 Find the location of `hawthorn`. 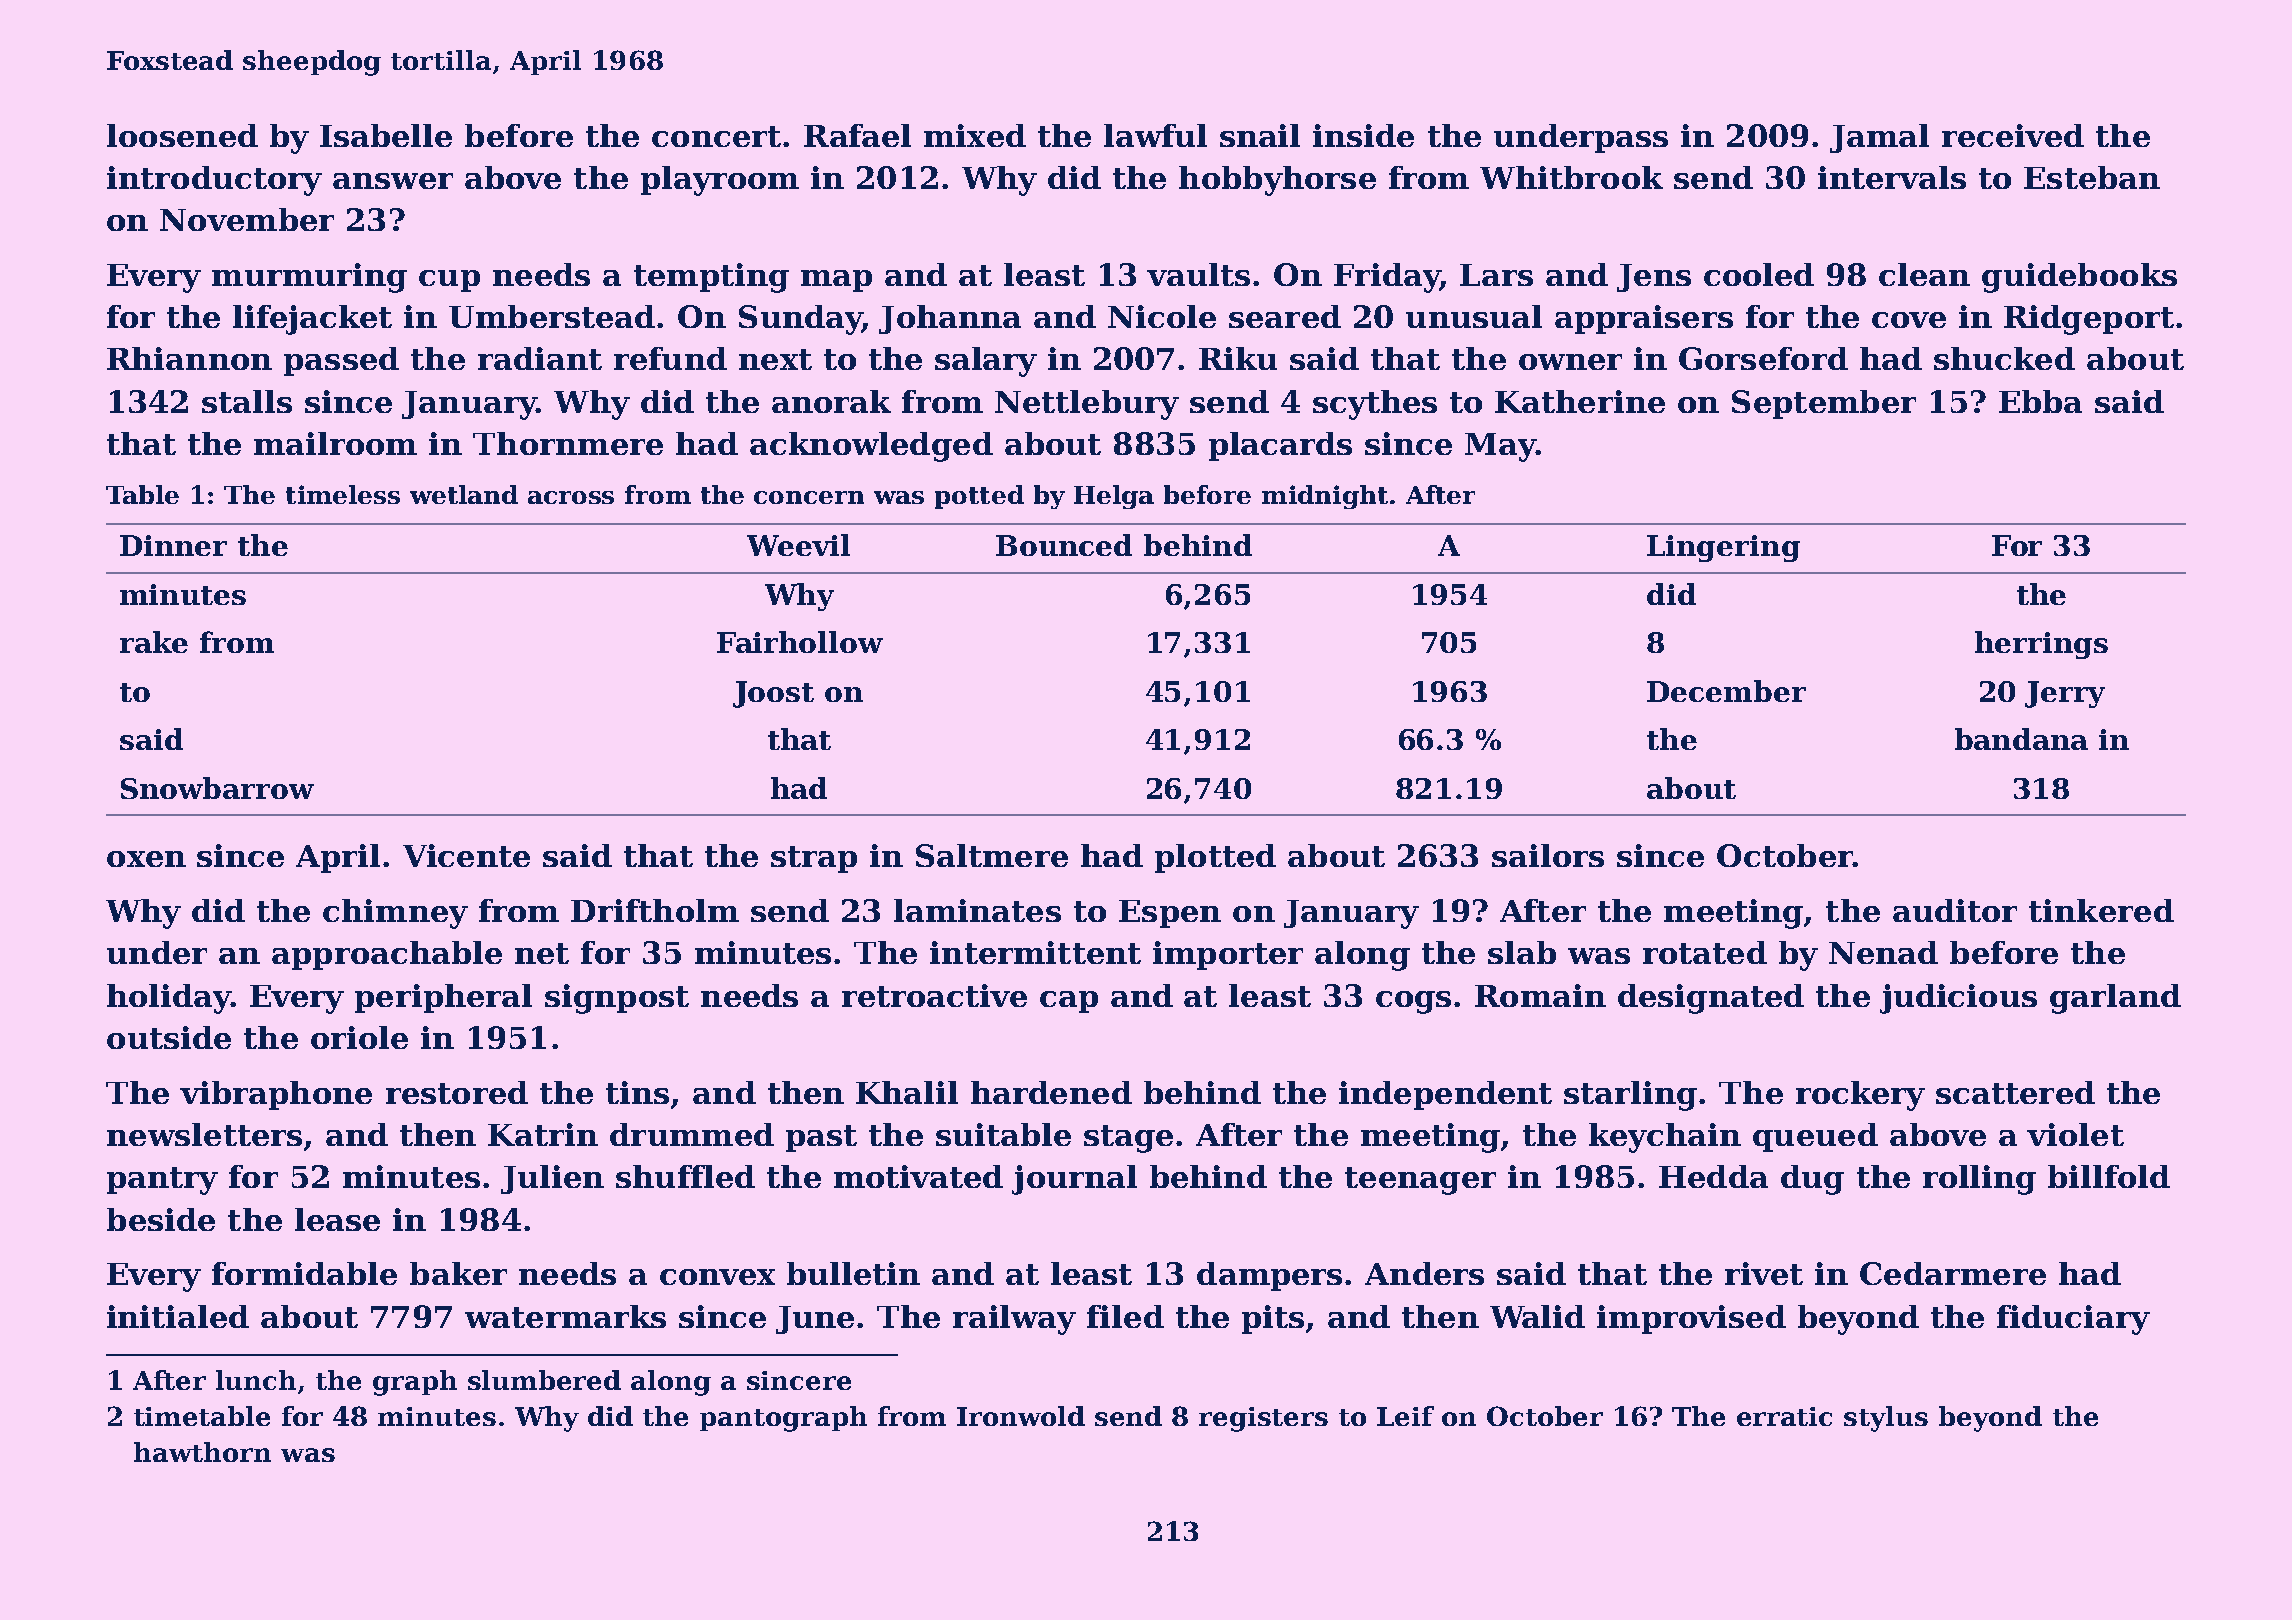

hawthorn is located at coordinates (202, 1452).
